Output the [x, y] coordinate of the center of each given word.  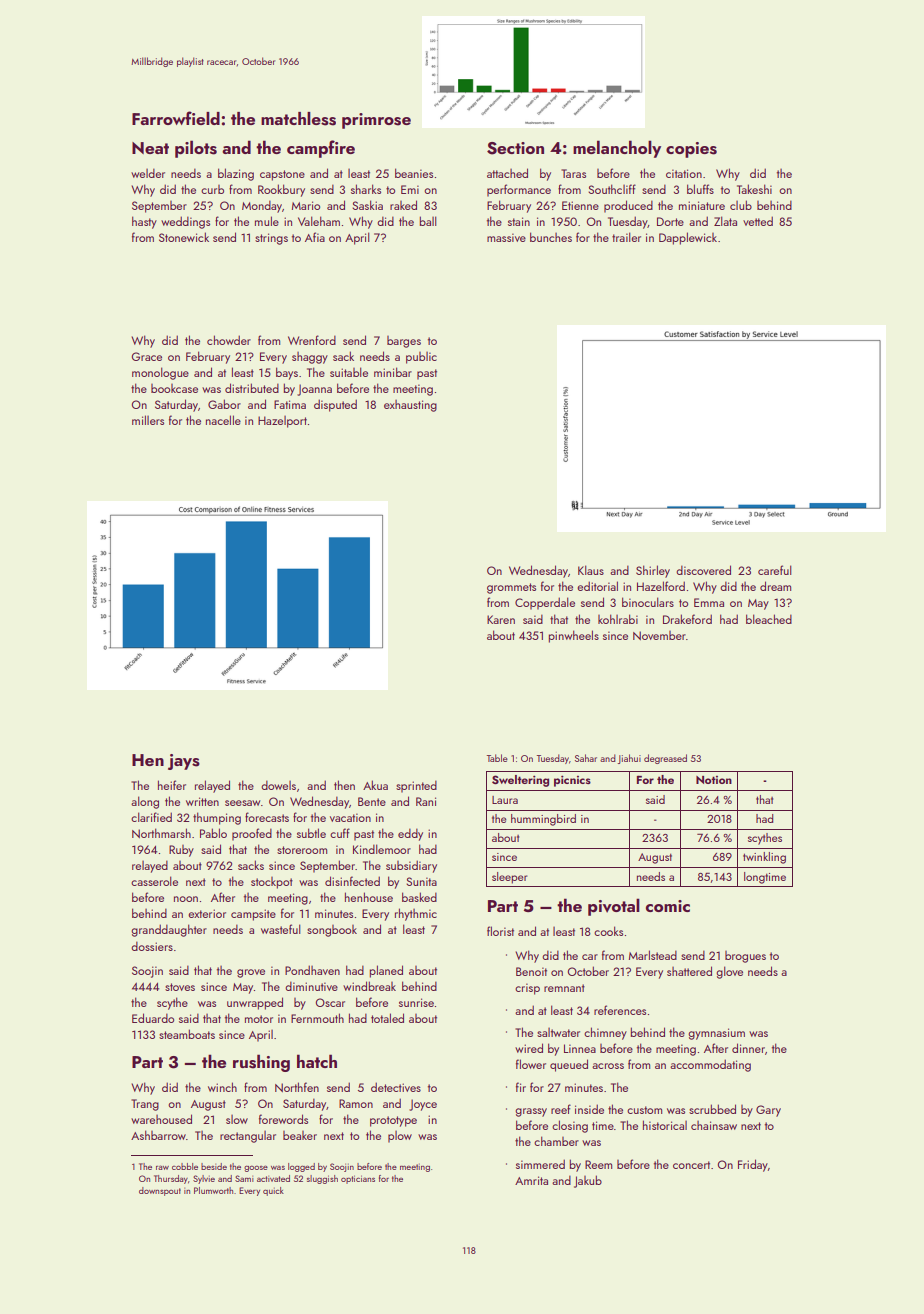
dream [775, 586]
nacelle [223, 420]
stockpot [272, 883]
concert [691, 1165]
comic [668, 906]
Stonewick [184, 237]
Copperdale [545, 603]
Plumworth [213, 1190]
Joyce [423, 1105]
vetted [758, 221]
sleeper [510, 878]
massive [506, 237]
